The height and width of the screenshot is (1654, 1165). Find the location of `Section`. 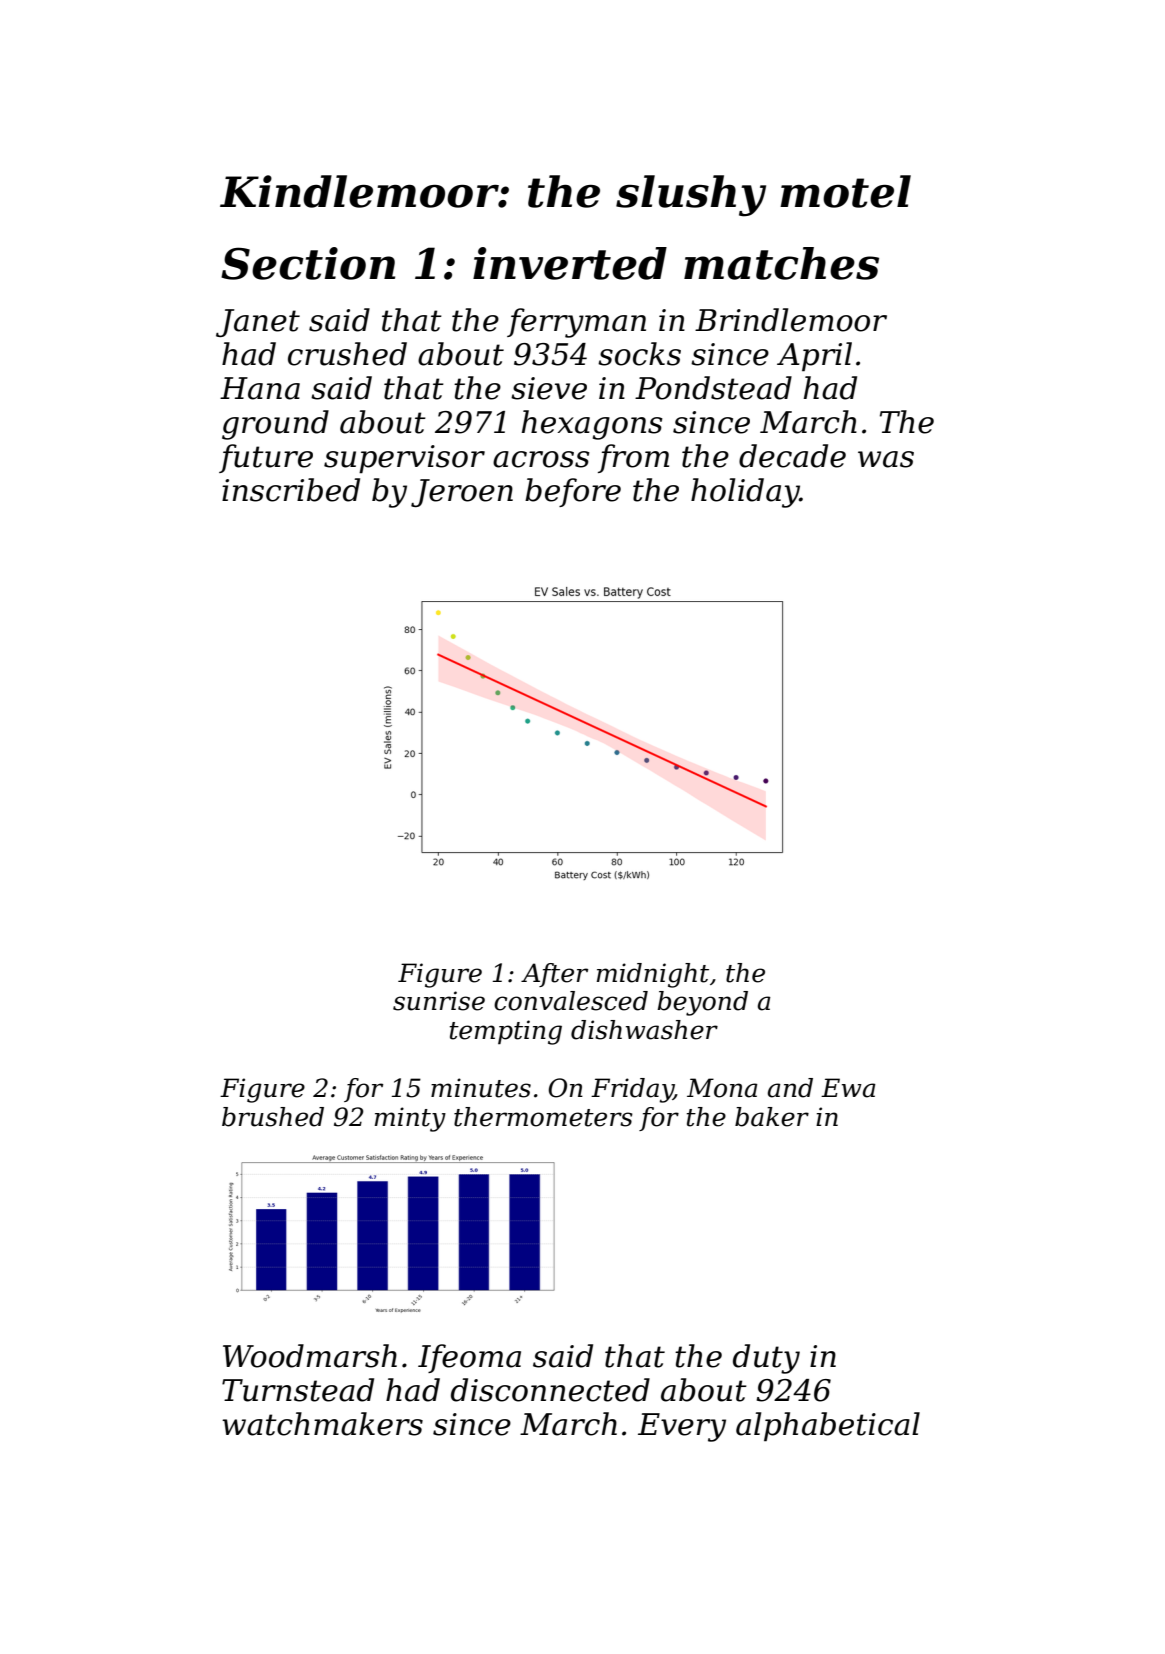

Section is located at coordinates (308, 263).
